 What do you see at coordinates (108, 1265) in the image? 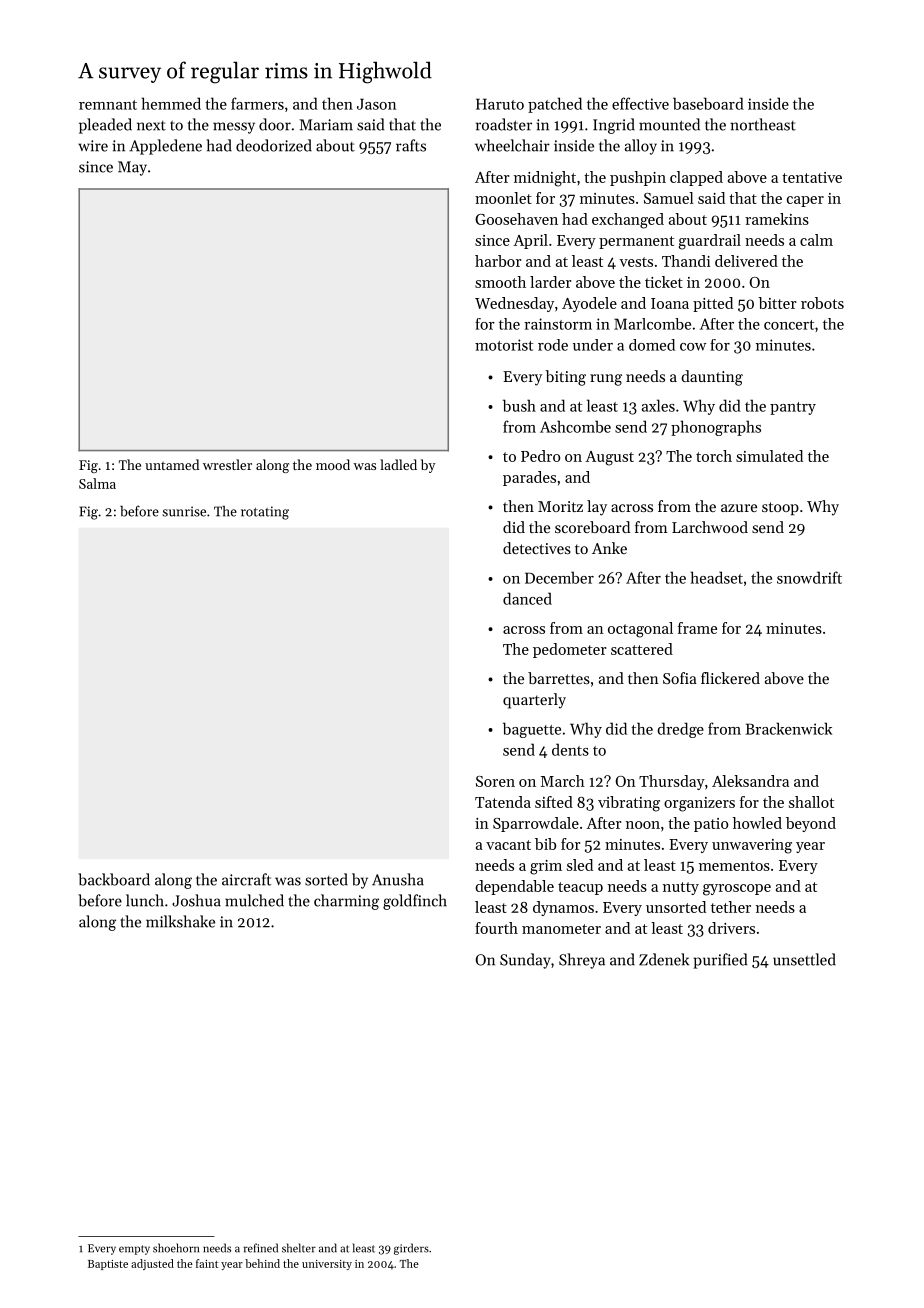
I see `Baptiste` at bounding box center [108, 1265].
